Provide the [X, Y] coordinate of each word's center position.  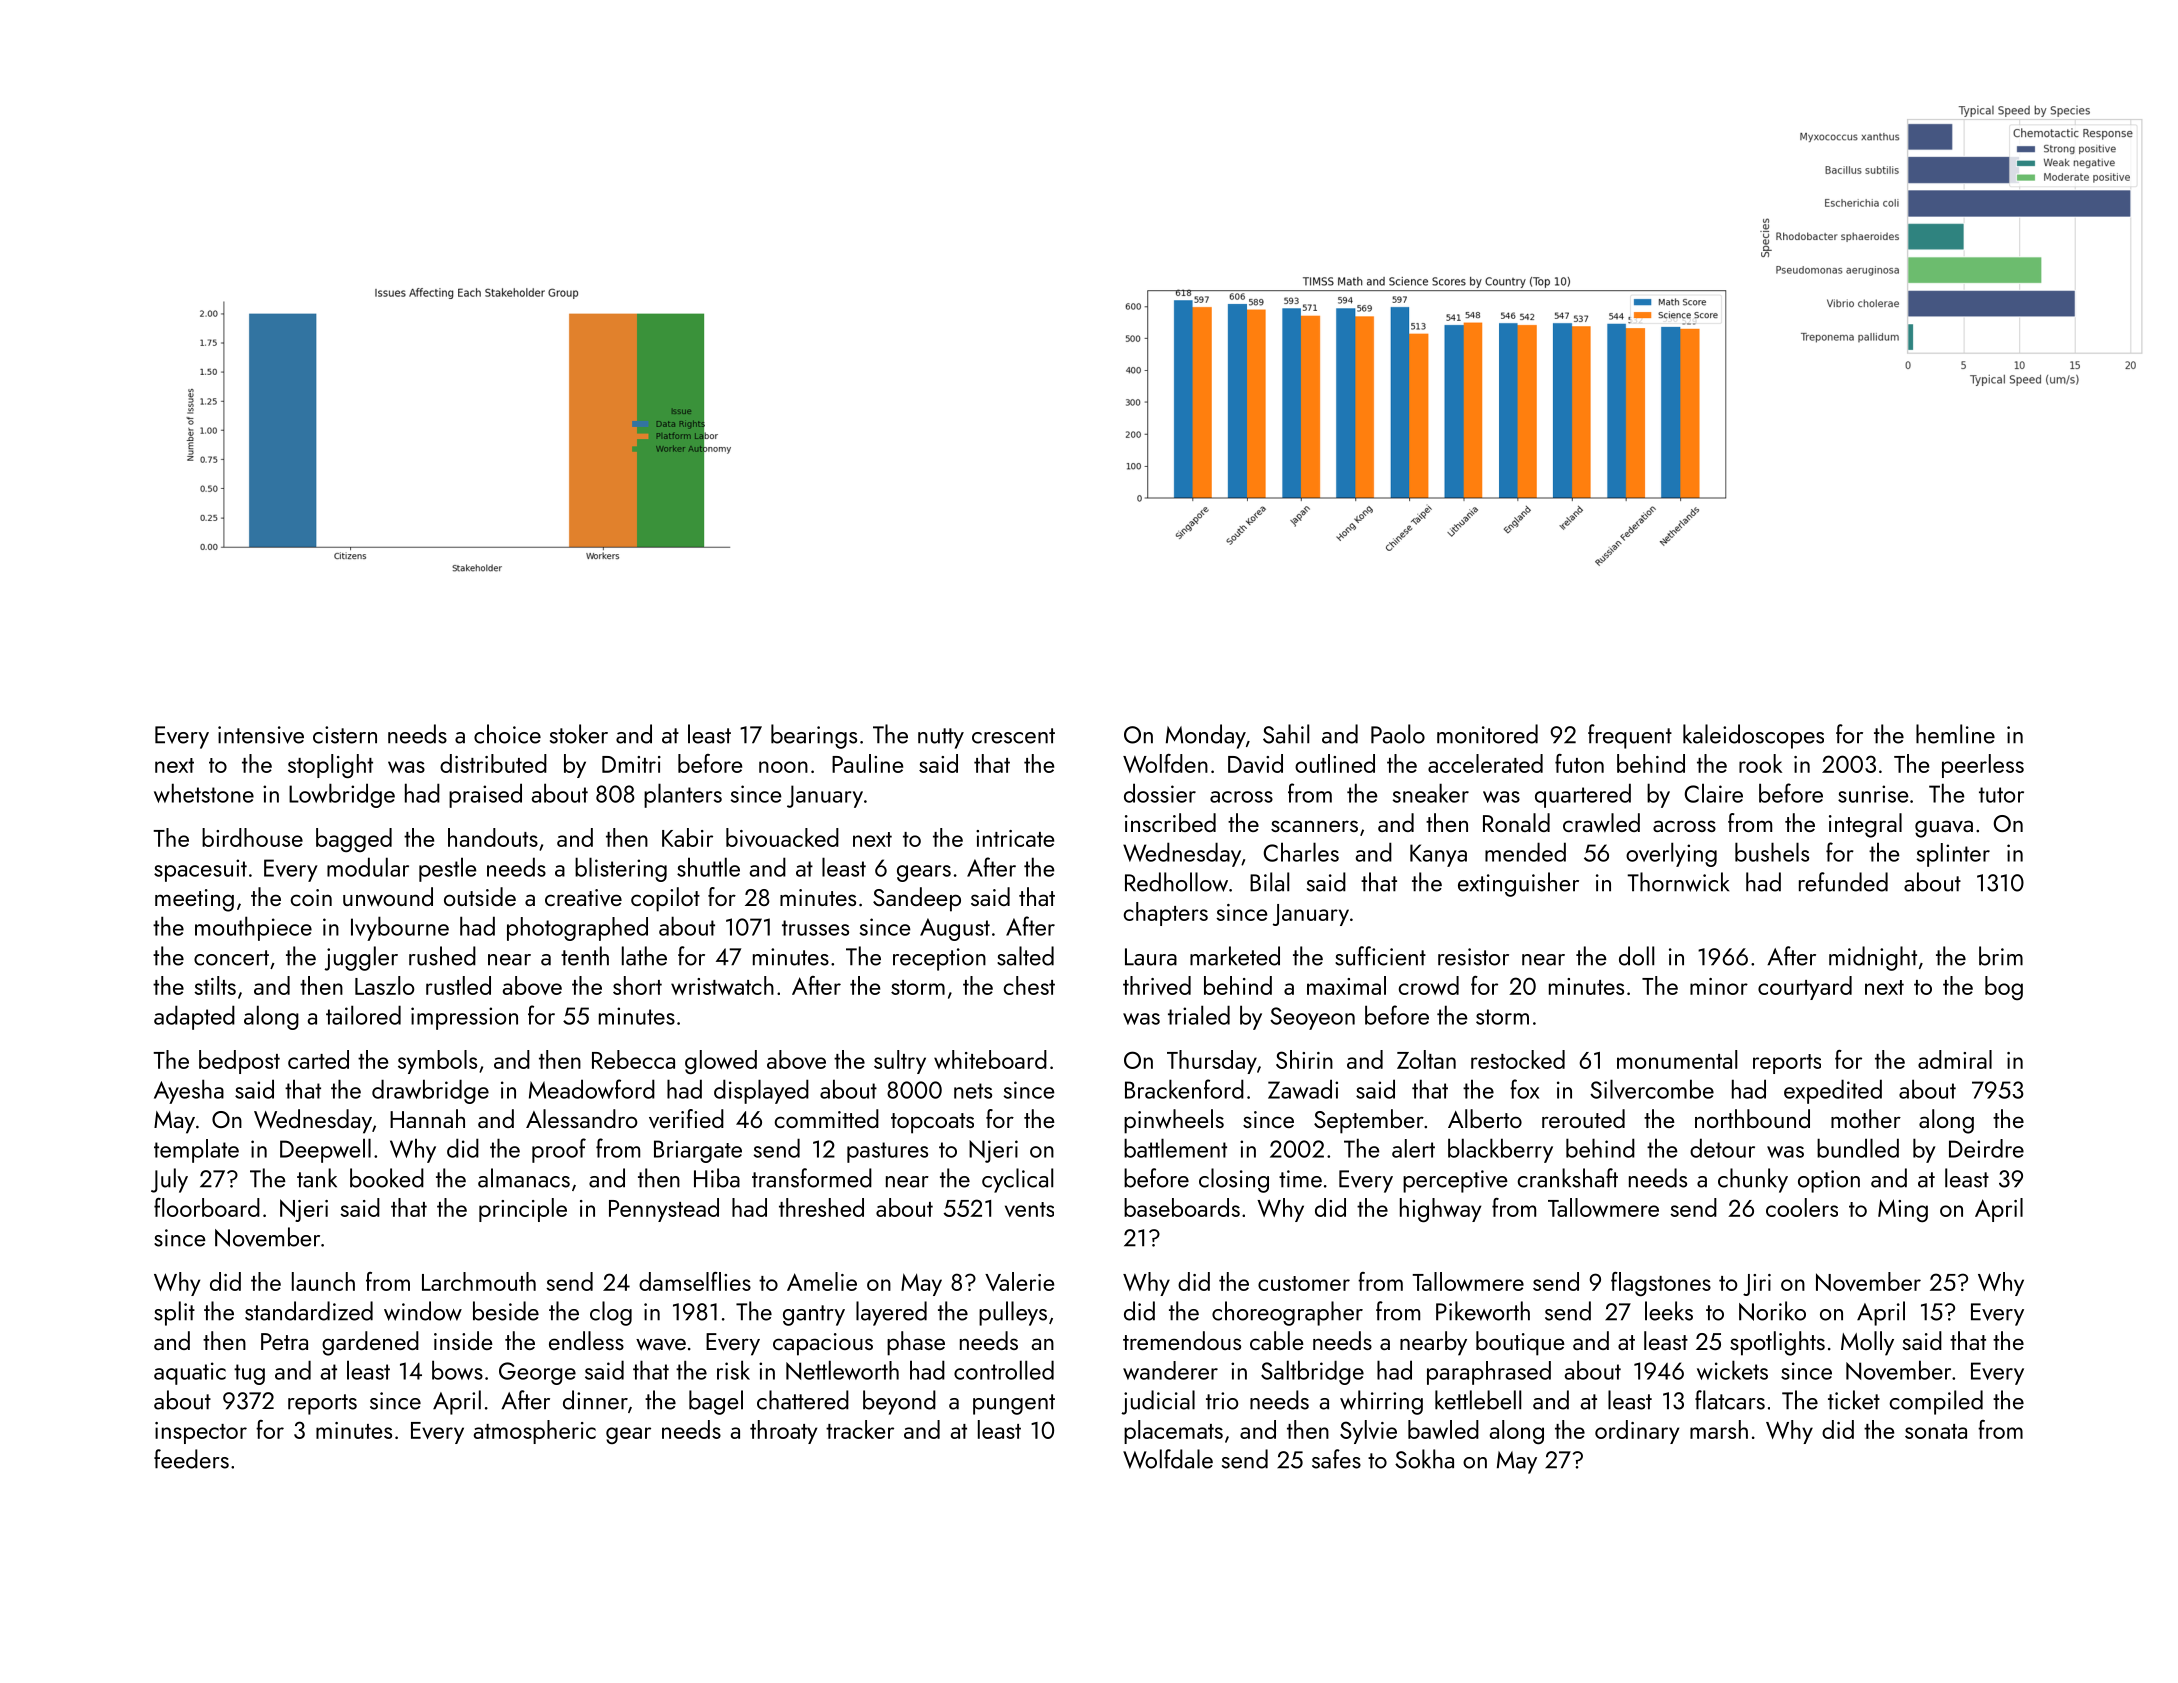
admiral [1955, 1059]
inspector [201, 1433]
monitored [1487, 734]
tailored [363, 1015]
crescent [1013, 736]
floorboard [207, 1207]
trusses [815, 928]
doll [1636, 956]
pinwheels [1174, 1121]
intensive [261, 735]
